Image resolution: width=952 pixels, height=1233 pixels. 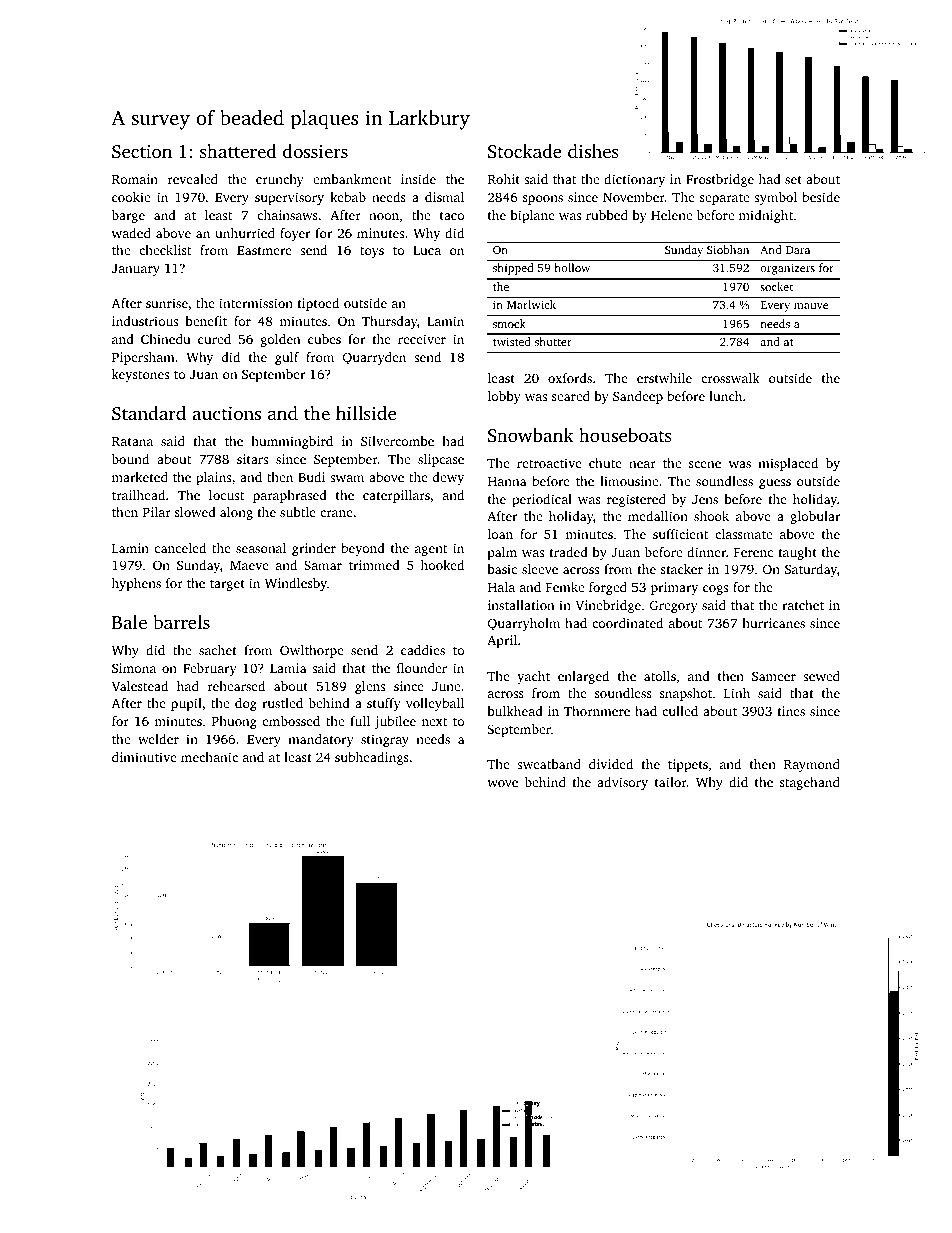 What do you see at coordinates (422, 339) in the image?
I see `receiver` at bounding box center [422, 339].
